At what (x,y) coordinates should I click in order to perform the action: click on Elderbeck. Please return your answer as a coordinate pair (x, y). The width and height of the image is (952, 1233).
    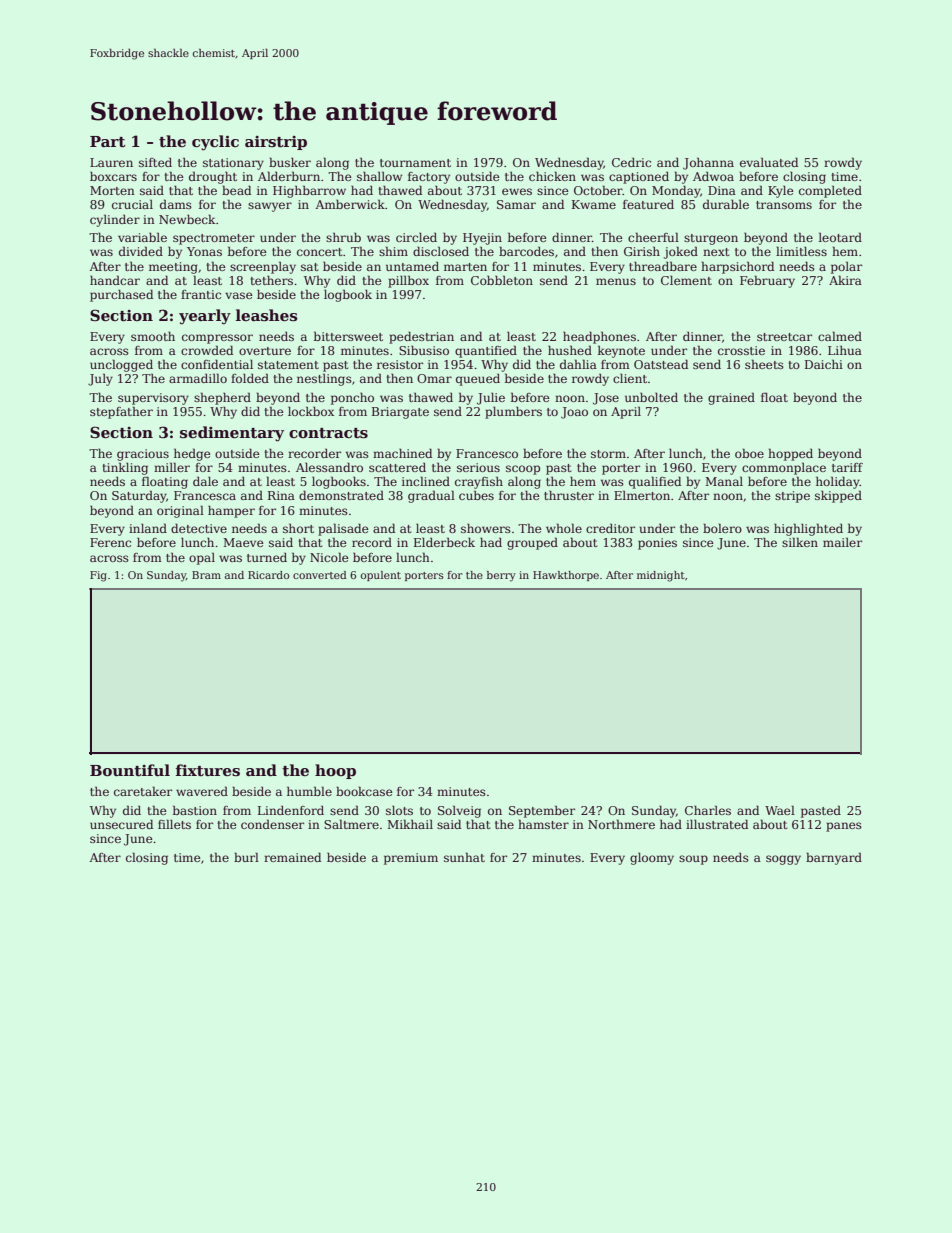
    Looking at the image, I should click on (444, 542).
